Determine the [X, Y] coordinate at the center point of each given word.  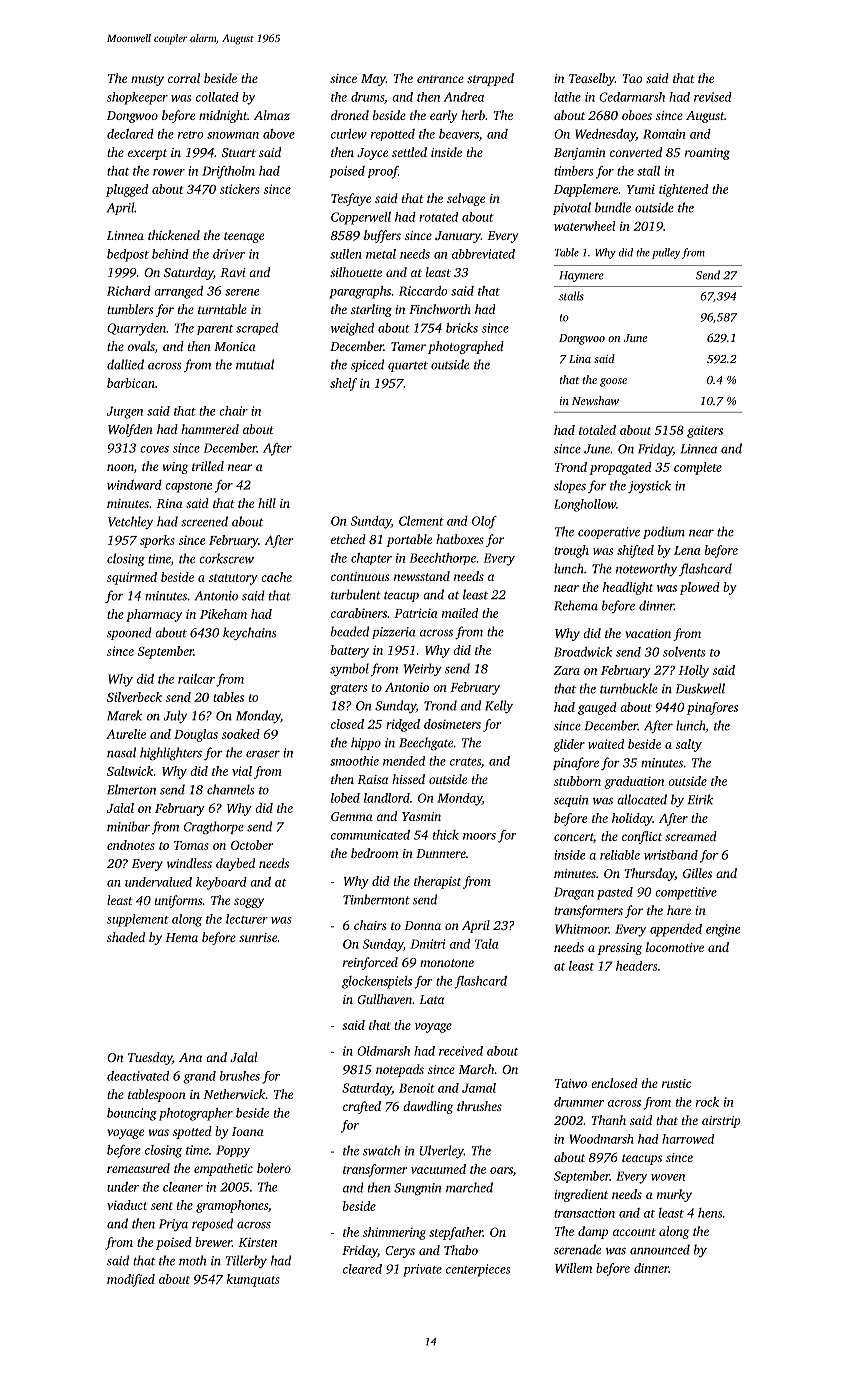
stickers [240, 189]
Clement [421, 521]
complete [698, 468]
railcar [196, 679]
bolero [274, 1168]
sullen [346, 254]
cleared [362, 1269]
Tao [632, 78]
